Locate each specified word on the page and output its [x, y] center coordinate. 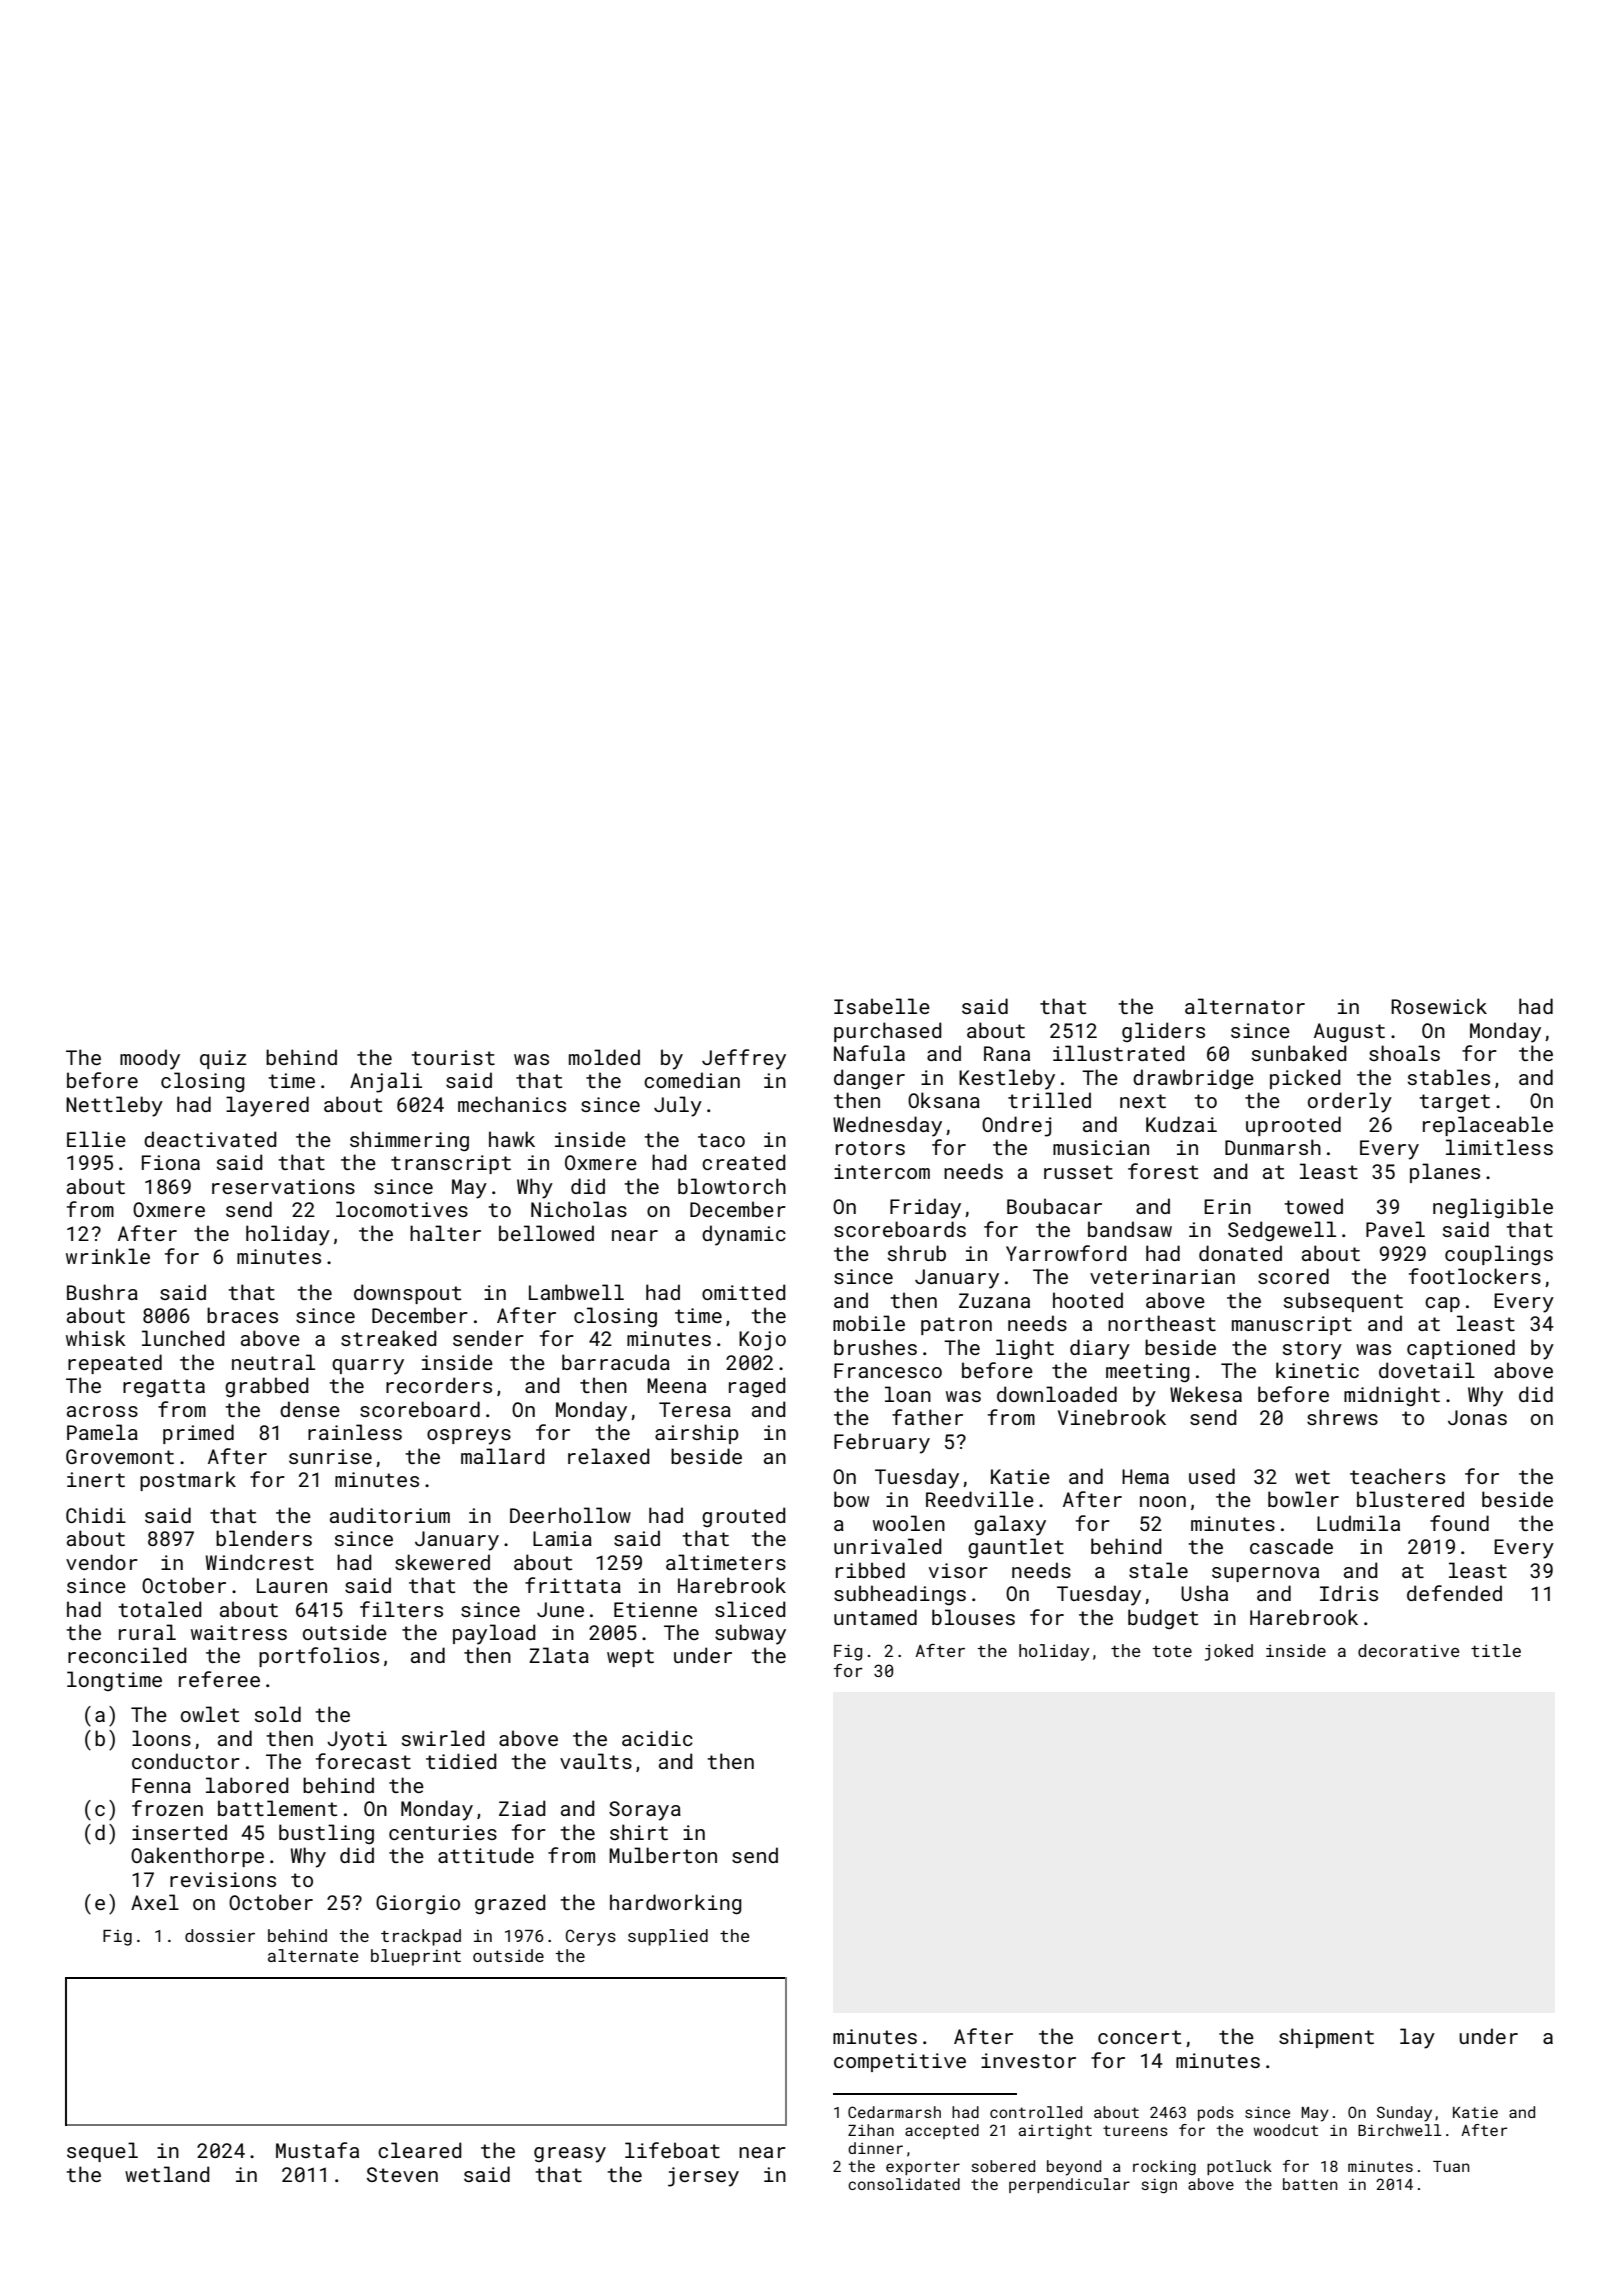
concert [1139, 2037]
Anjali [386, 1082]
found [1459, 1523]
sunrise [330, 1456]
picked [1305, 1079]
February [882, 1443]
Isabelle [882, 1006]
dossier [220, 1935]
